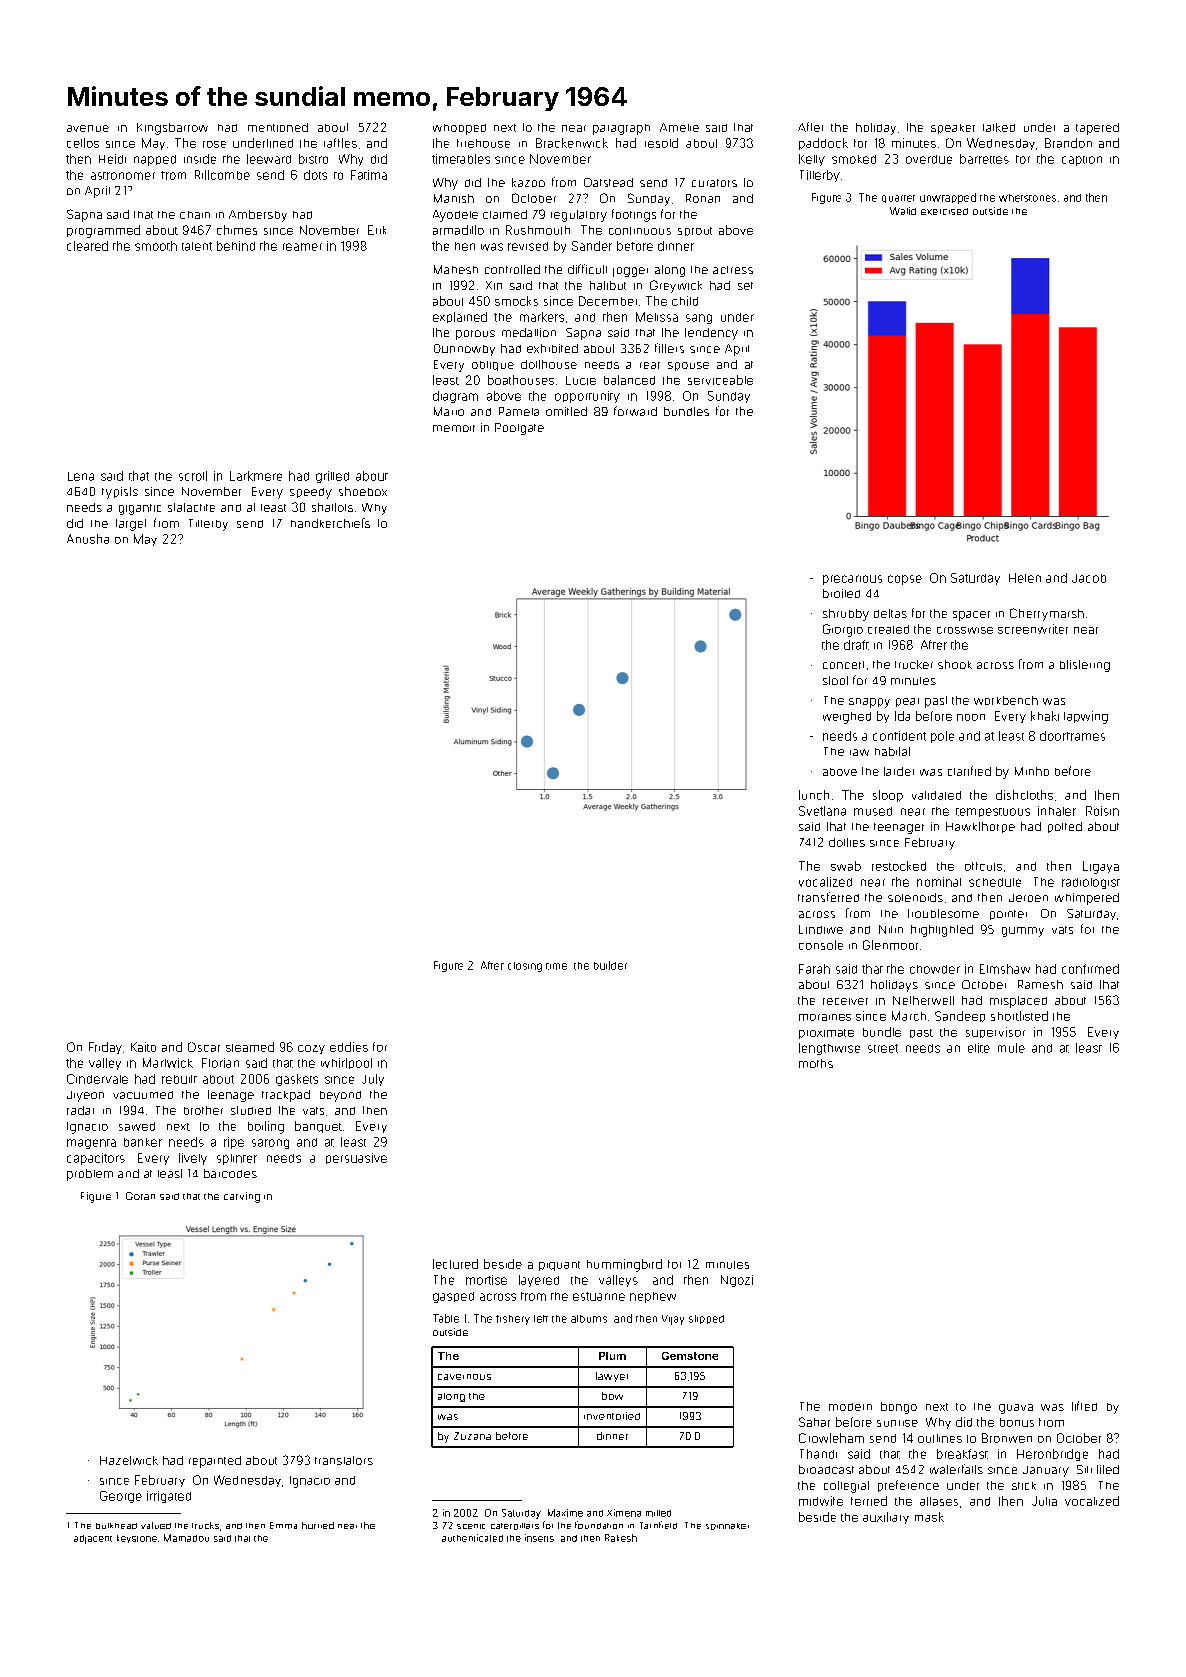 This screenshot has width=1186, height=1677. Describe the element at coordinates (979, 1048) in the screenshot. I see `elite` at that location.
